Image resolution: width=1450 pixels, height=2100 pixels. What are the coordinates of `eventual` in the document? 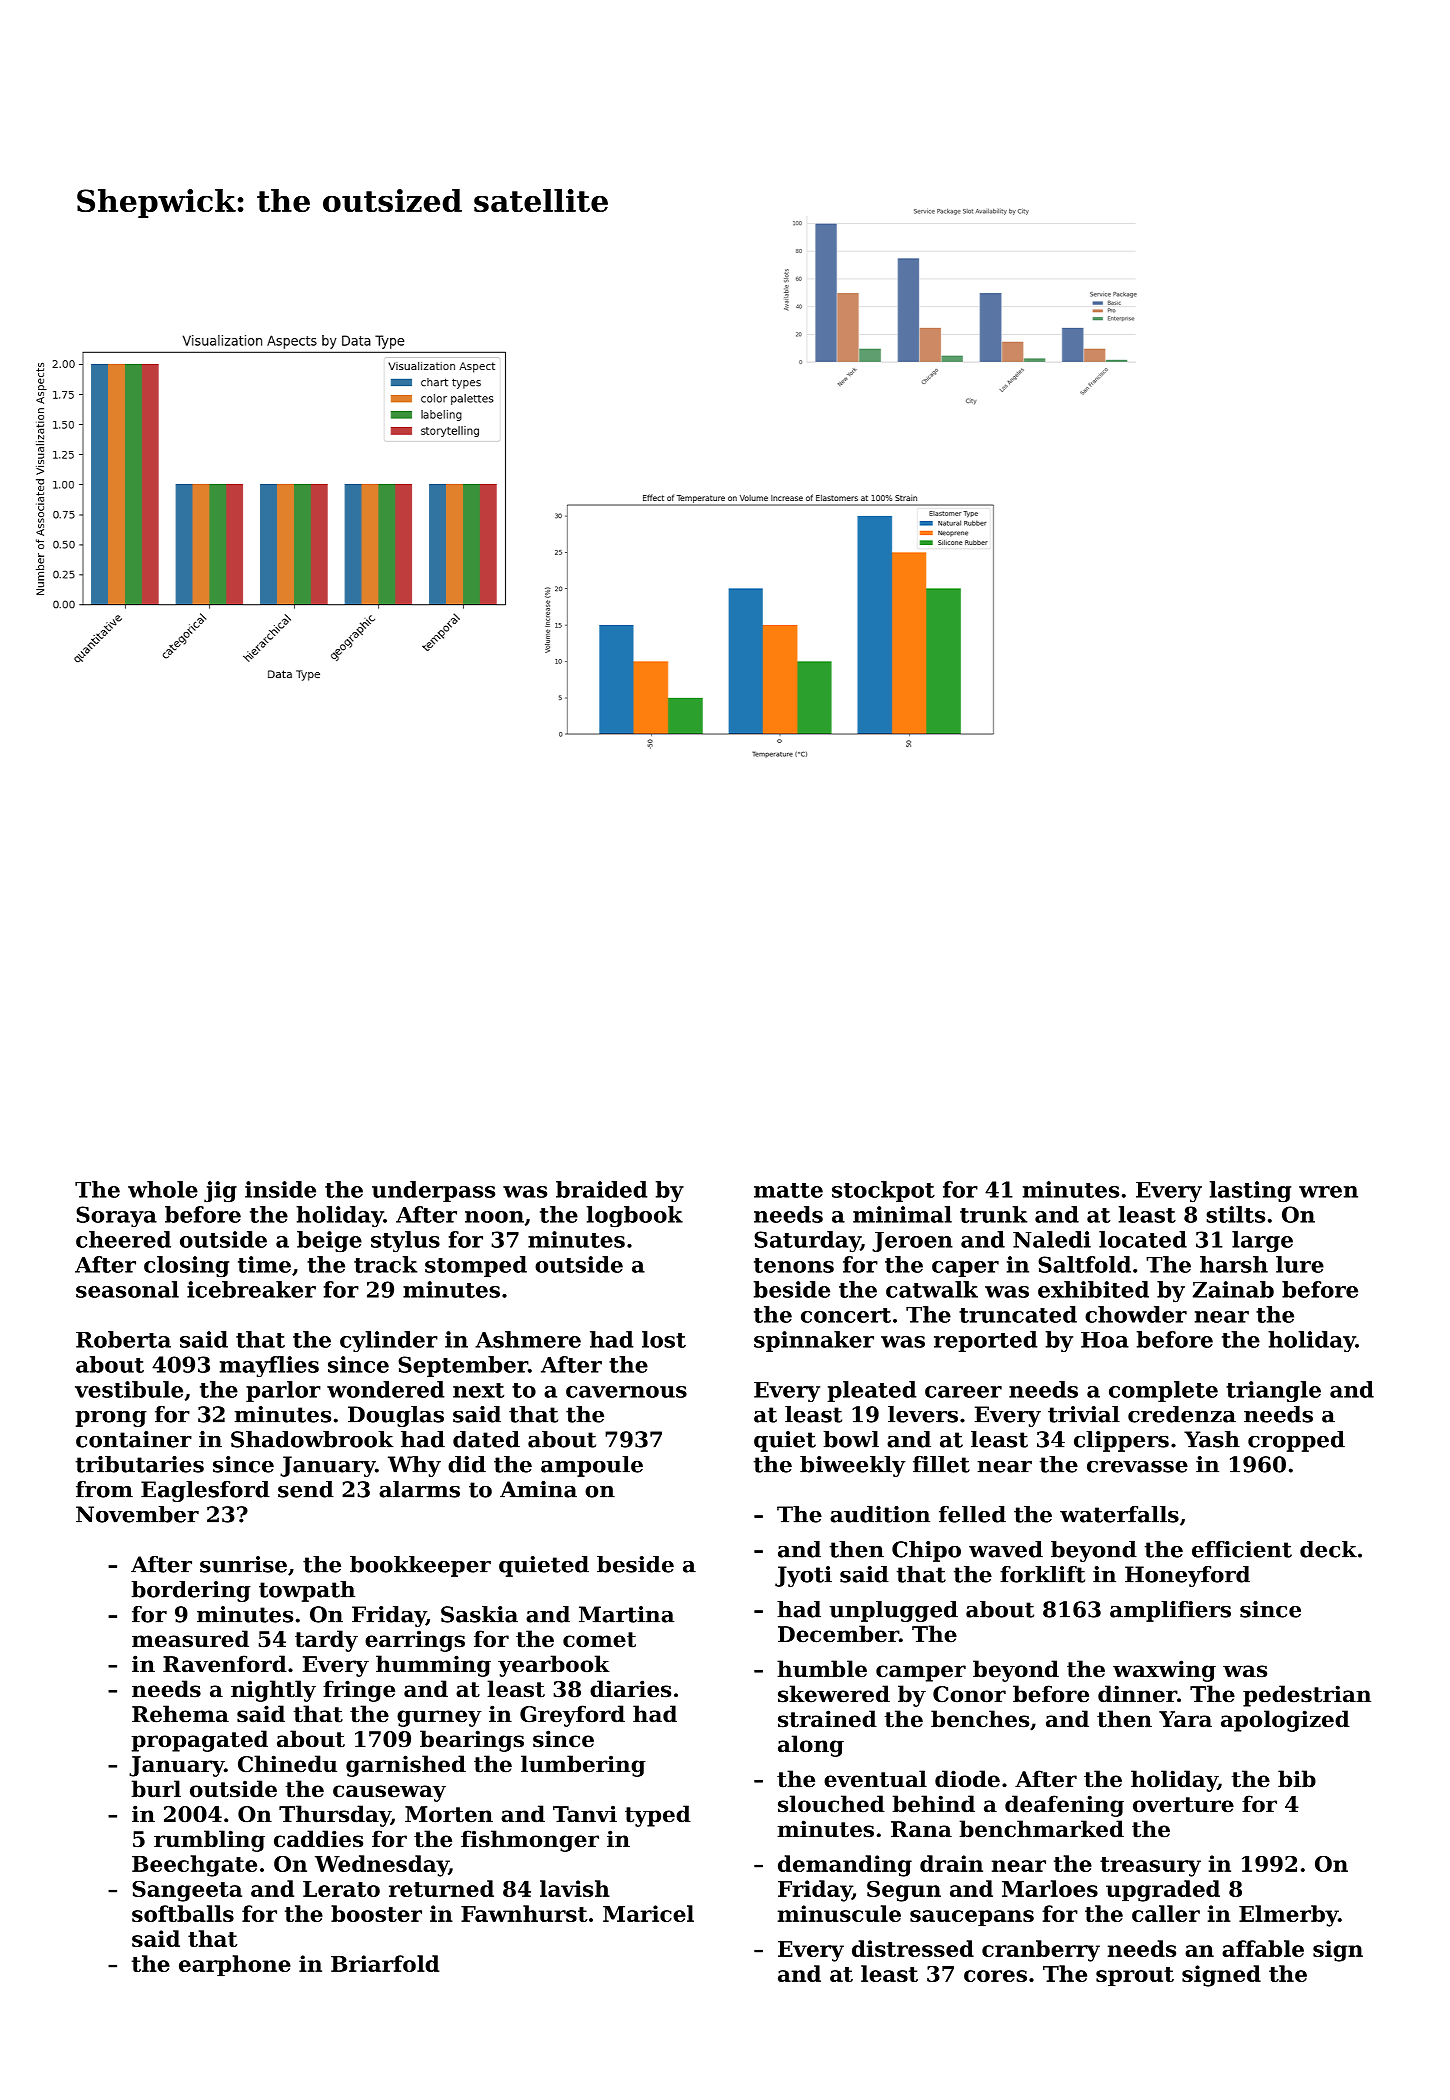 It's located at (875, 1779).
